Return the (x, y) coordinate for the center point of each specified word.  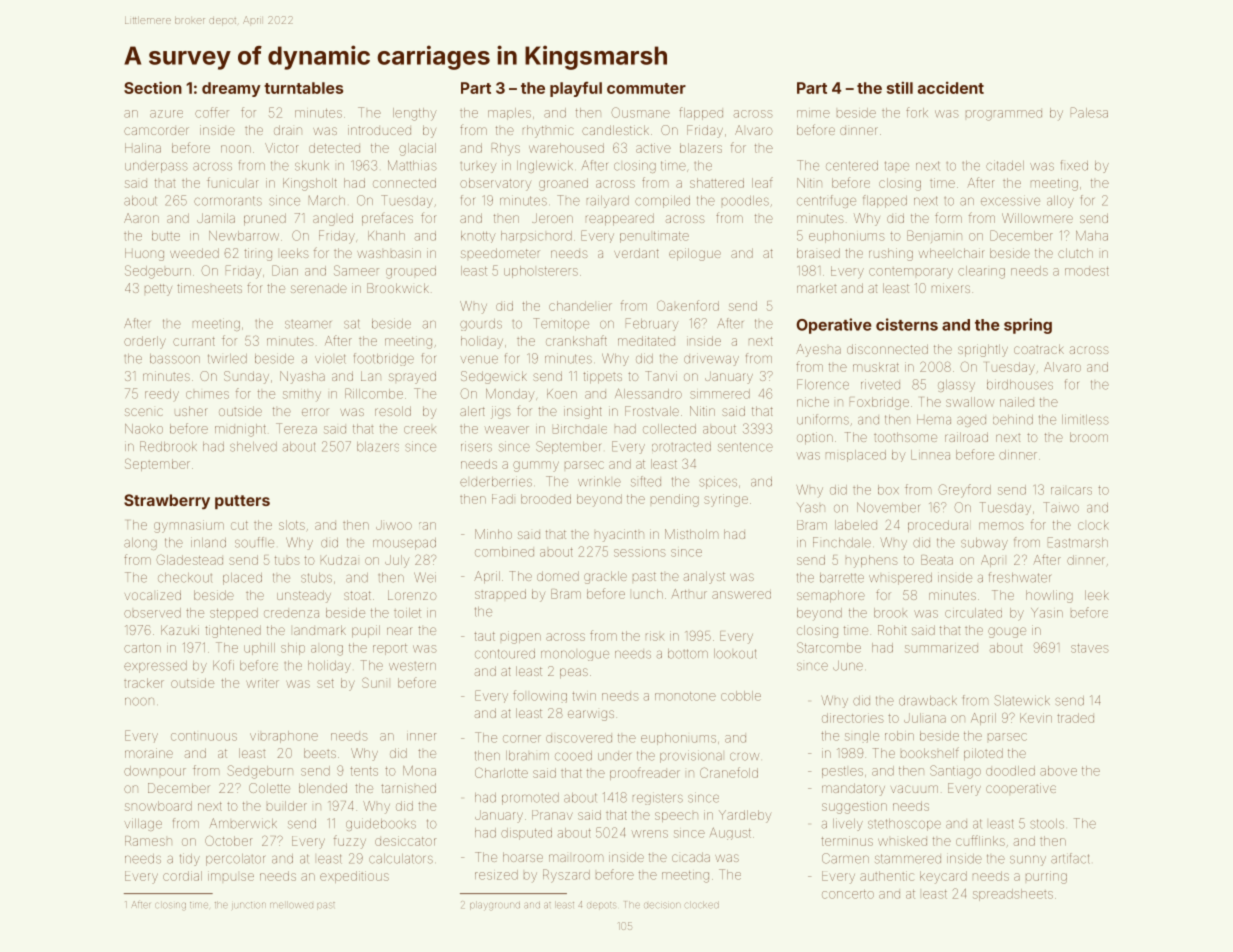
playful (576, 89)
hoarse (523, 857)
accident (951, 87)
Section (153, 87)
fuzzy (350, 842)
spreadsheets (1013, 895)
